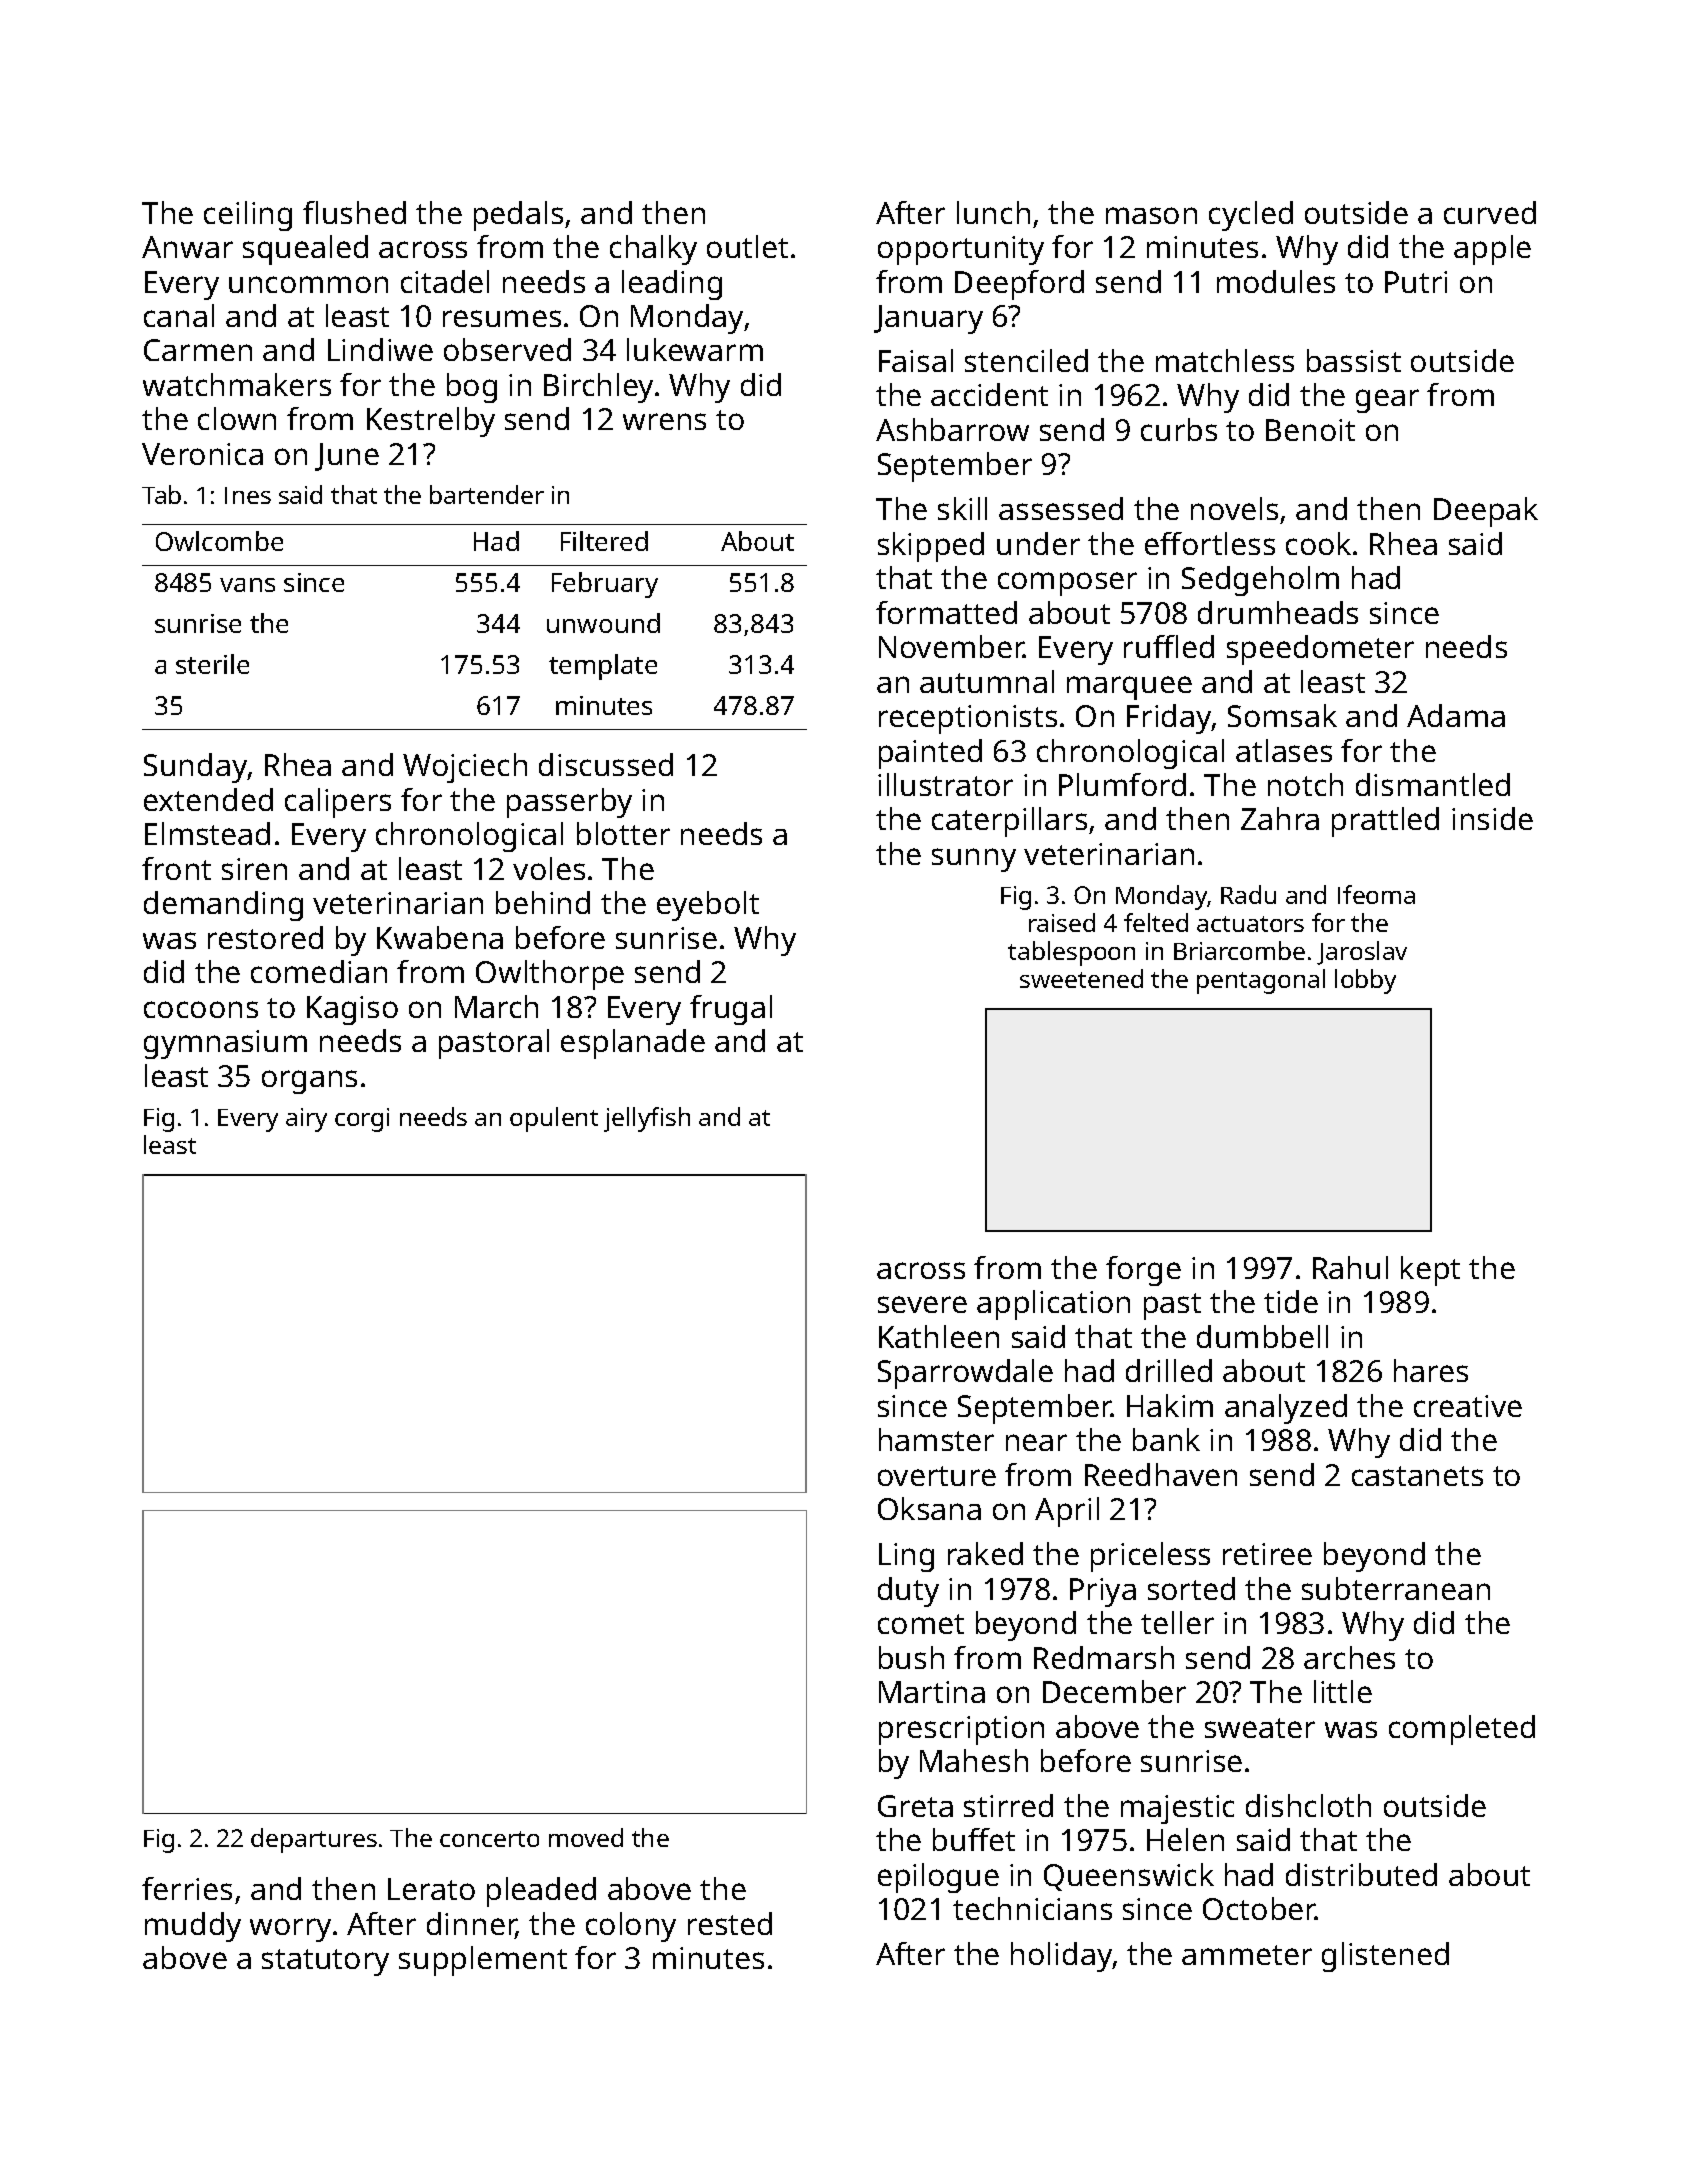 The width and height of the document is (1683, 2178). I want to click on lunch, so click(993, 212).
